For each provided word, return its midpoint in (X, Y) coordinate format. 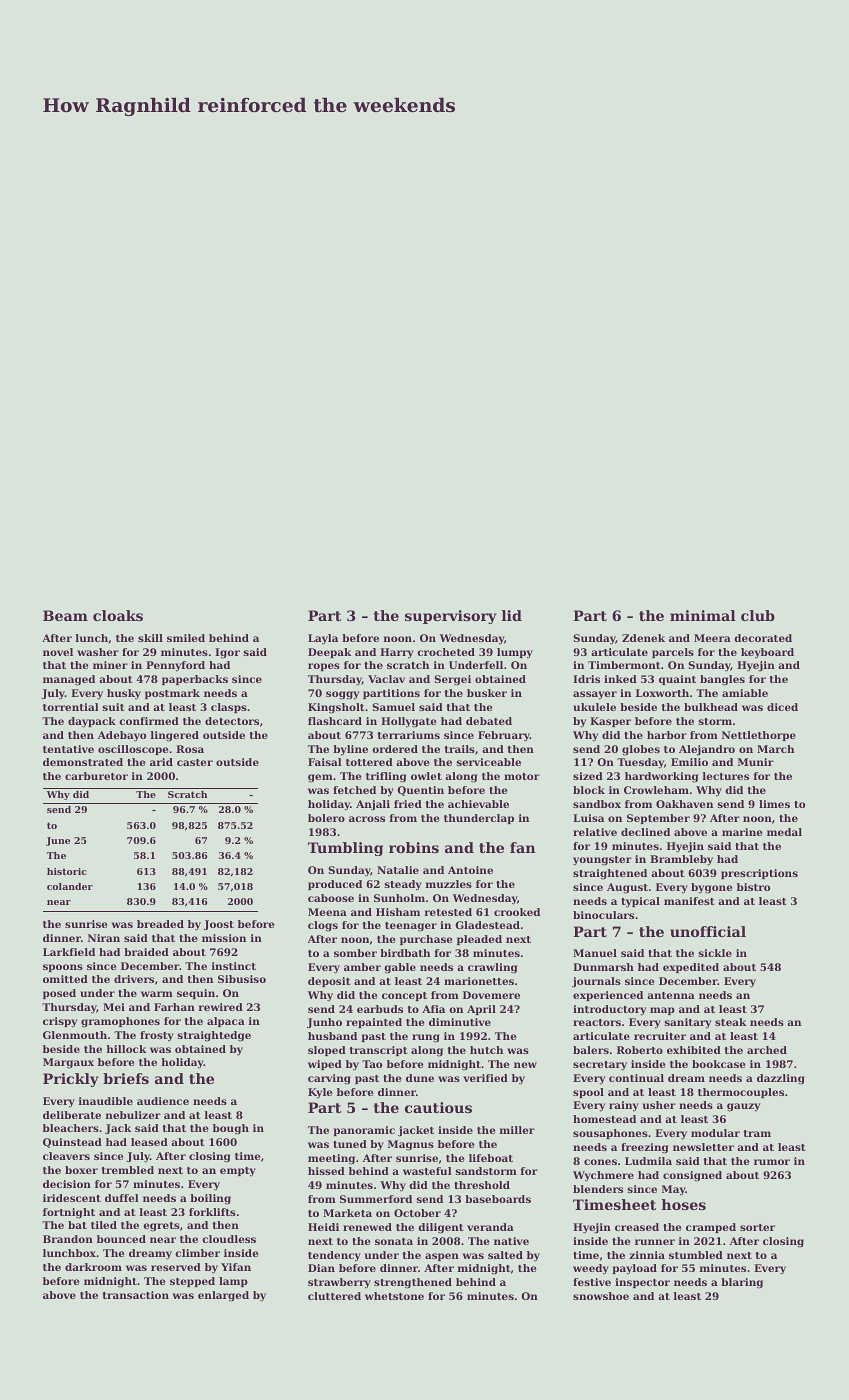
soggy (342, 695)
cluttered (334, 1296)
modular (715, 1133)
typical (640, 902)
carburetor (96, 776)
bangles (722, 680)
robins (414, 847)
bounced (121, 1239)
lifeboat (491, 1158)
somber (355, 953)
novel (58, 652)
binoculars (603, 915)
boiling (210, 1199)
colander (70, 886)
